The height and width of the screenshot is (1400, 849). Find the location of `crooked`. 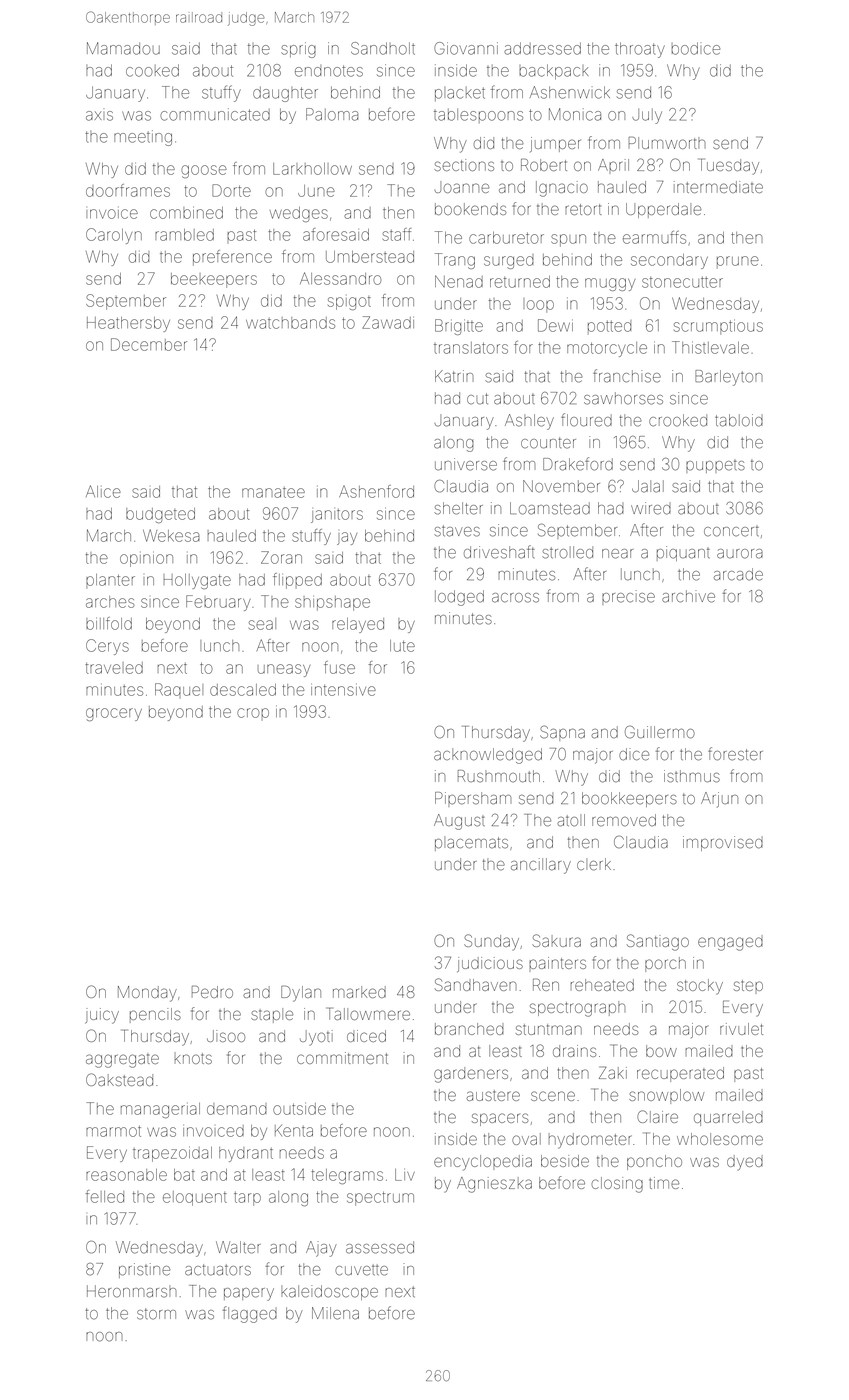

crooked is located at coordinates (678, 420).
